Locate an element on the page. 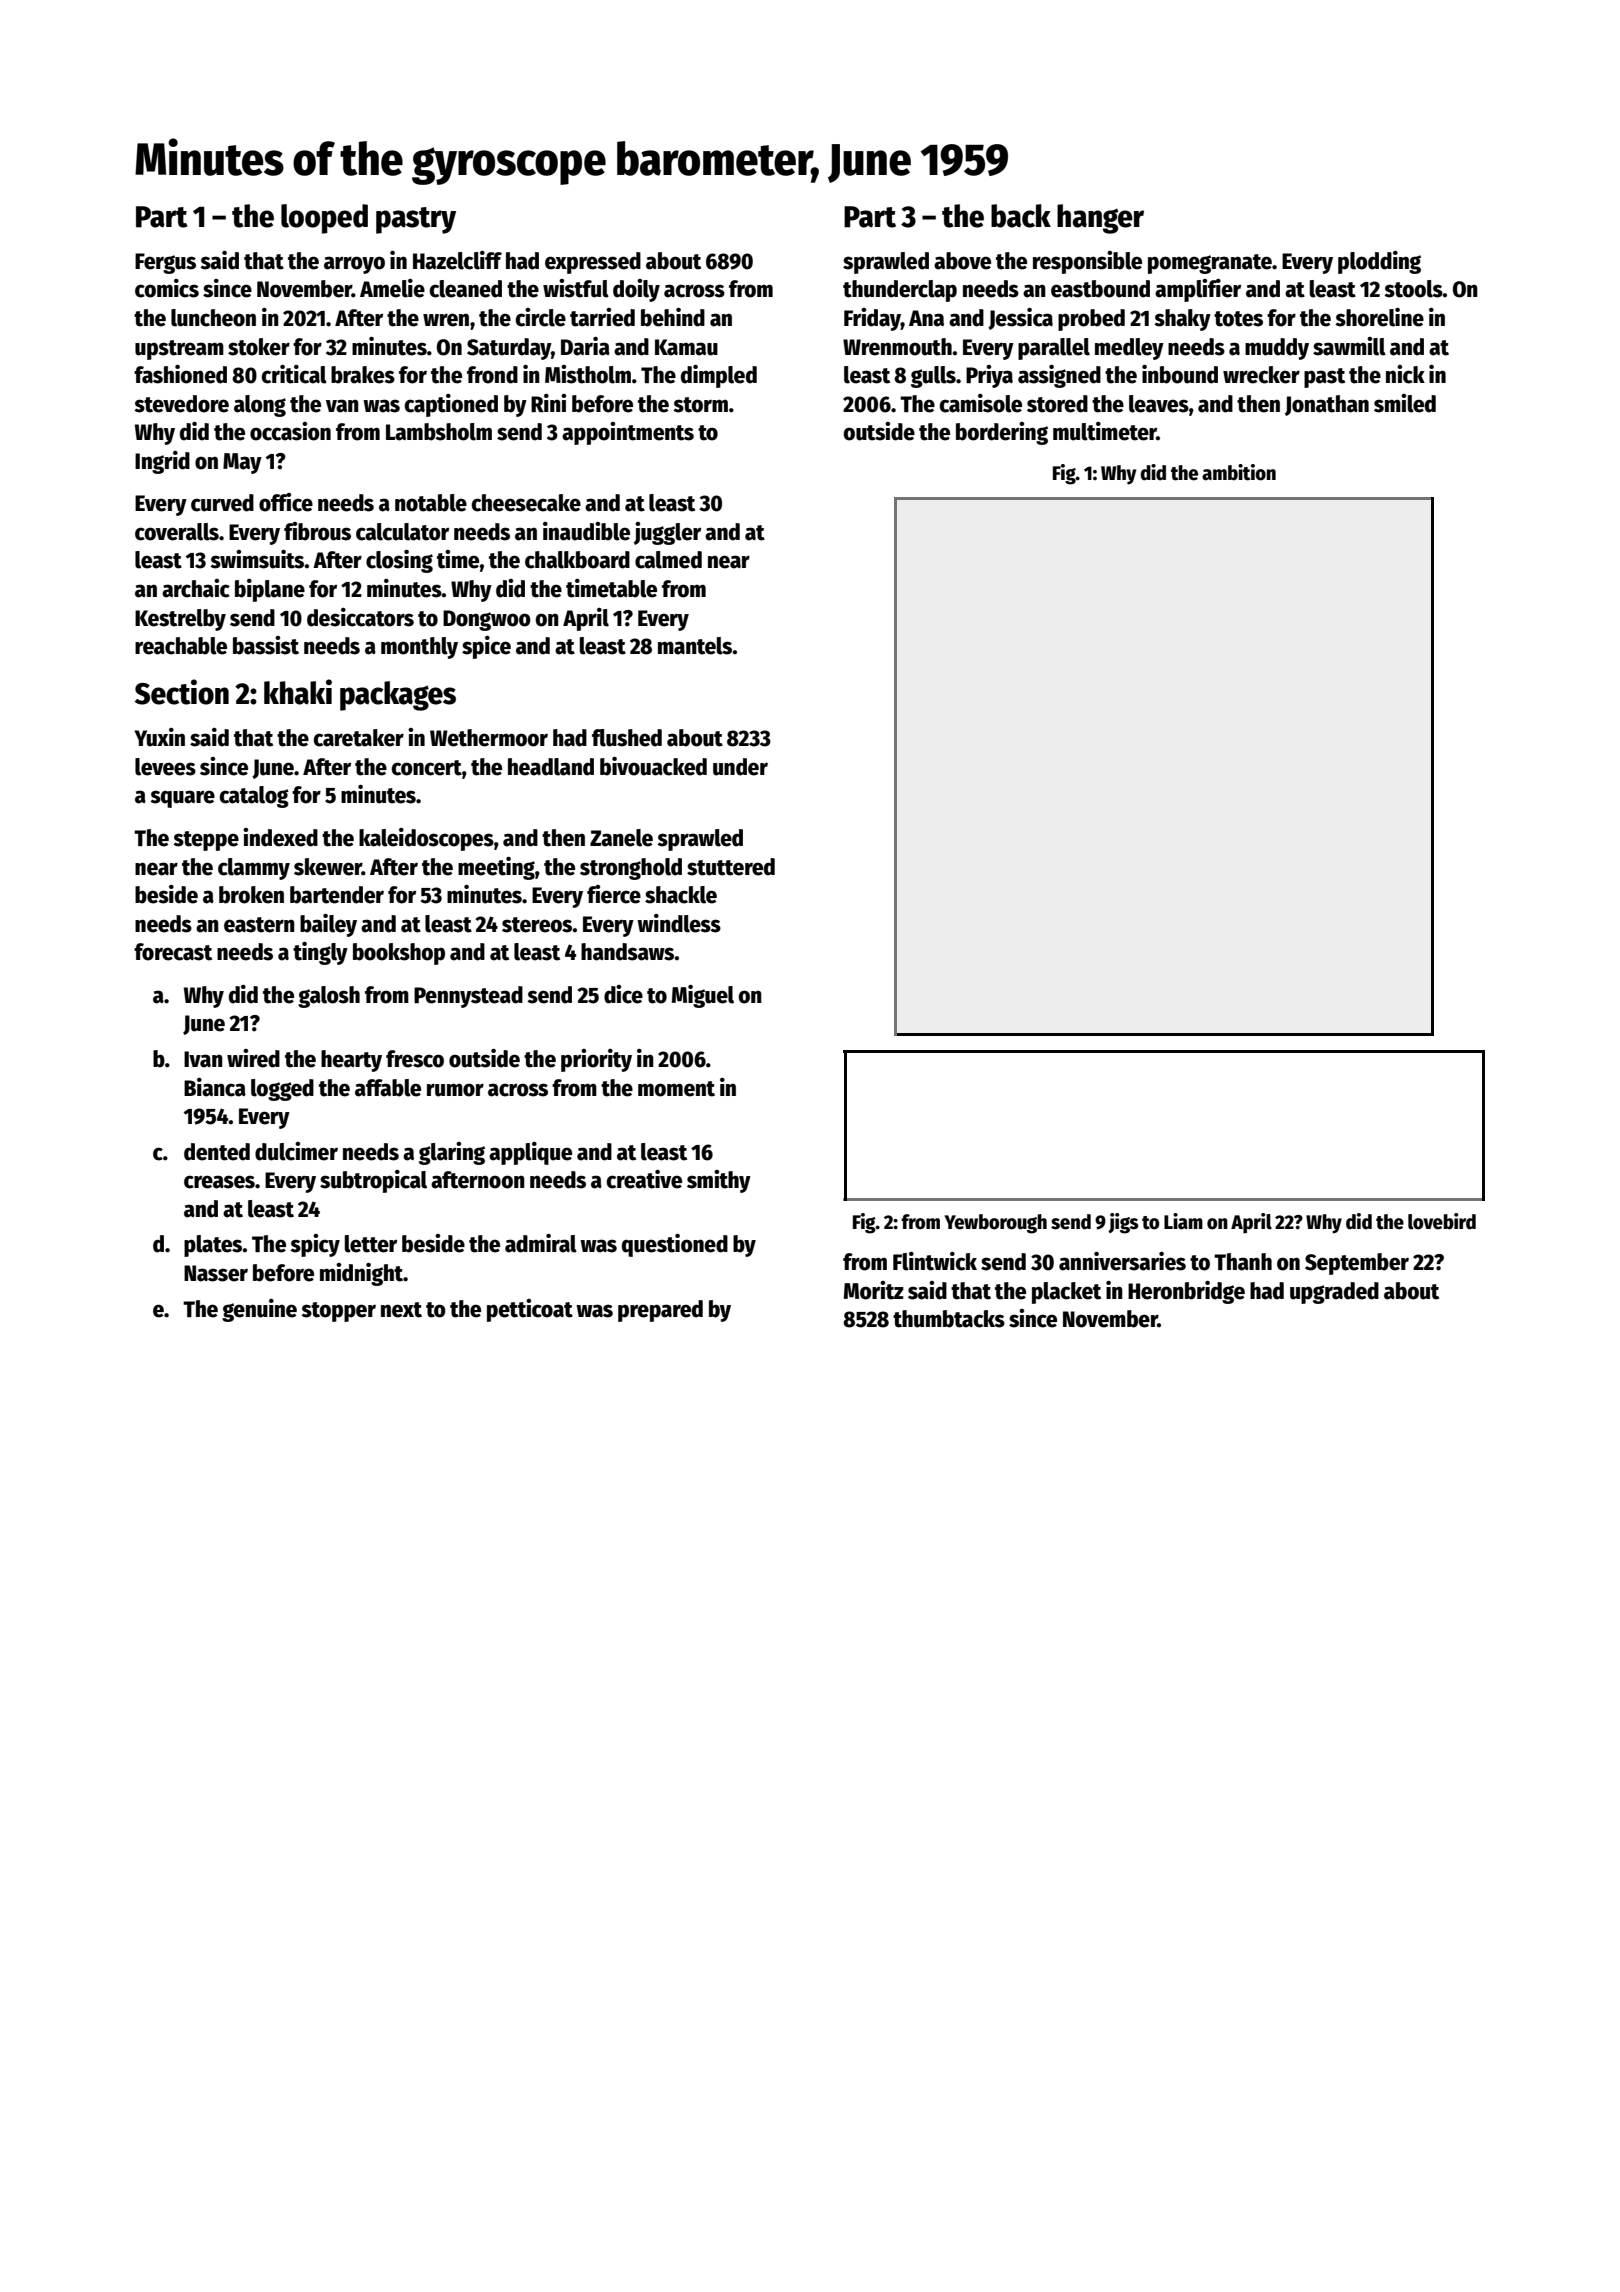 The height and width of the image is (2292, 1620). back is located at coordinates (1021, 216).
